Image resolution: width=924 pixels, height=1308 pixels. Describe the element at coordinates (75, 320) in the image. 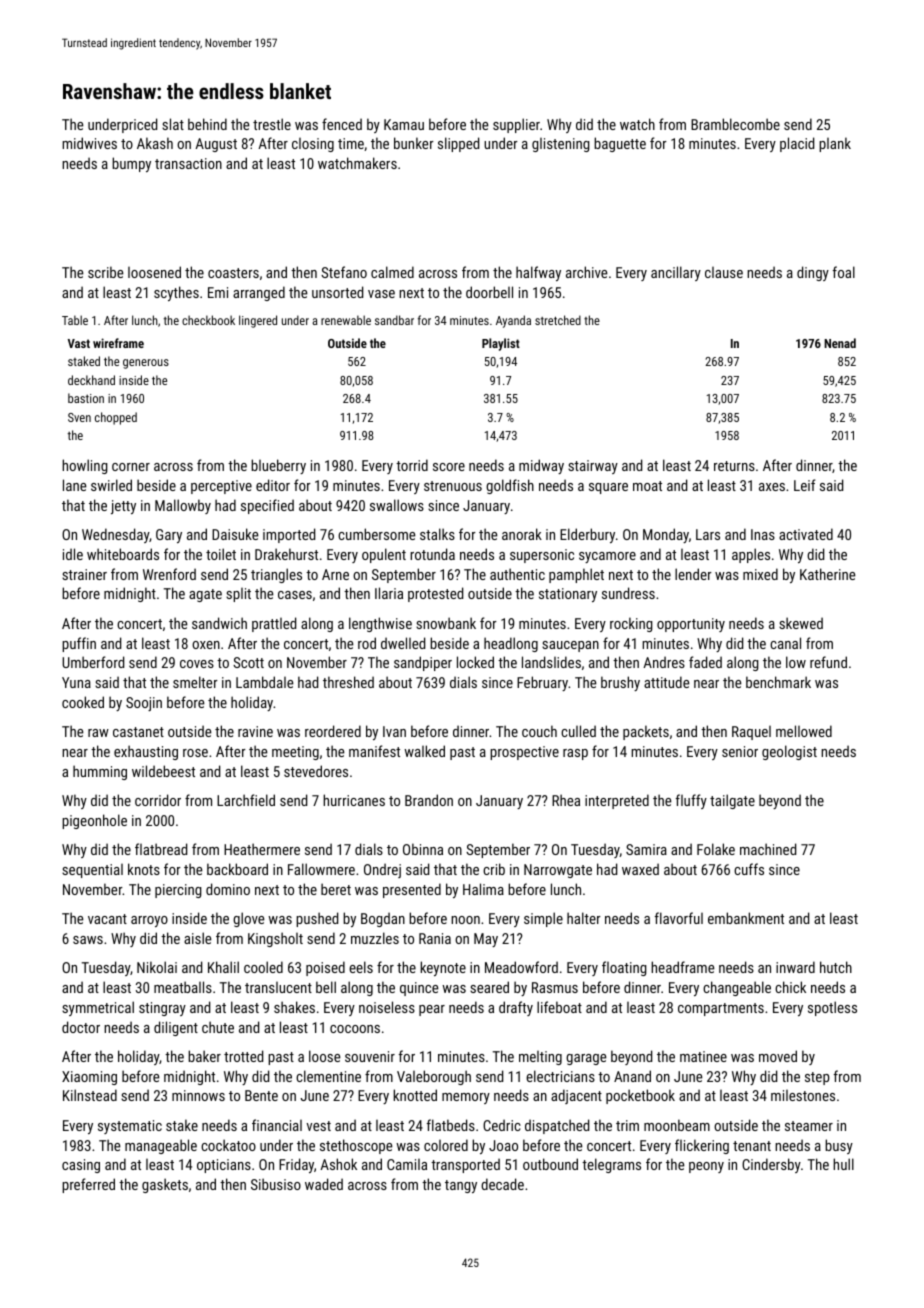

I see `Table` at that location.
